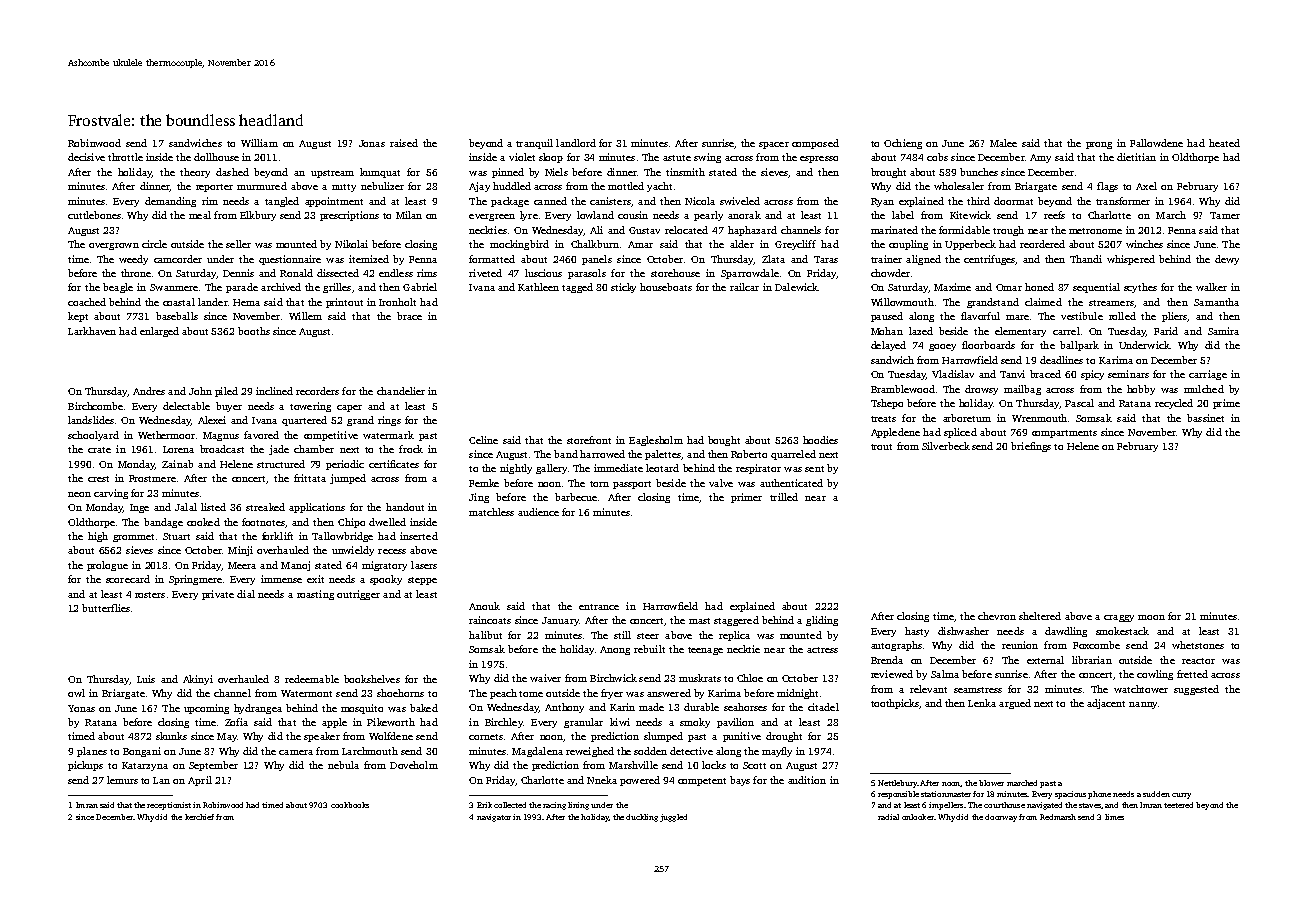 This page has height=924, width=1308. Describe the element at coordinates (86, 157) in the page. I see `decisive` at that location.
